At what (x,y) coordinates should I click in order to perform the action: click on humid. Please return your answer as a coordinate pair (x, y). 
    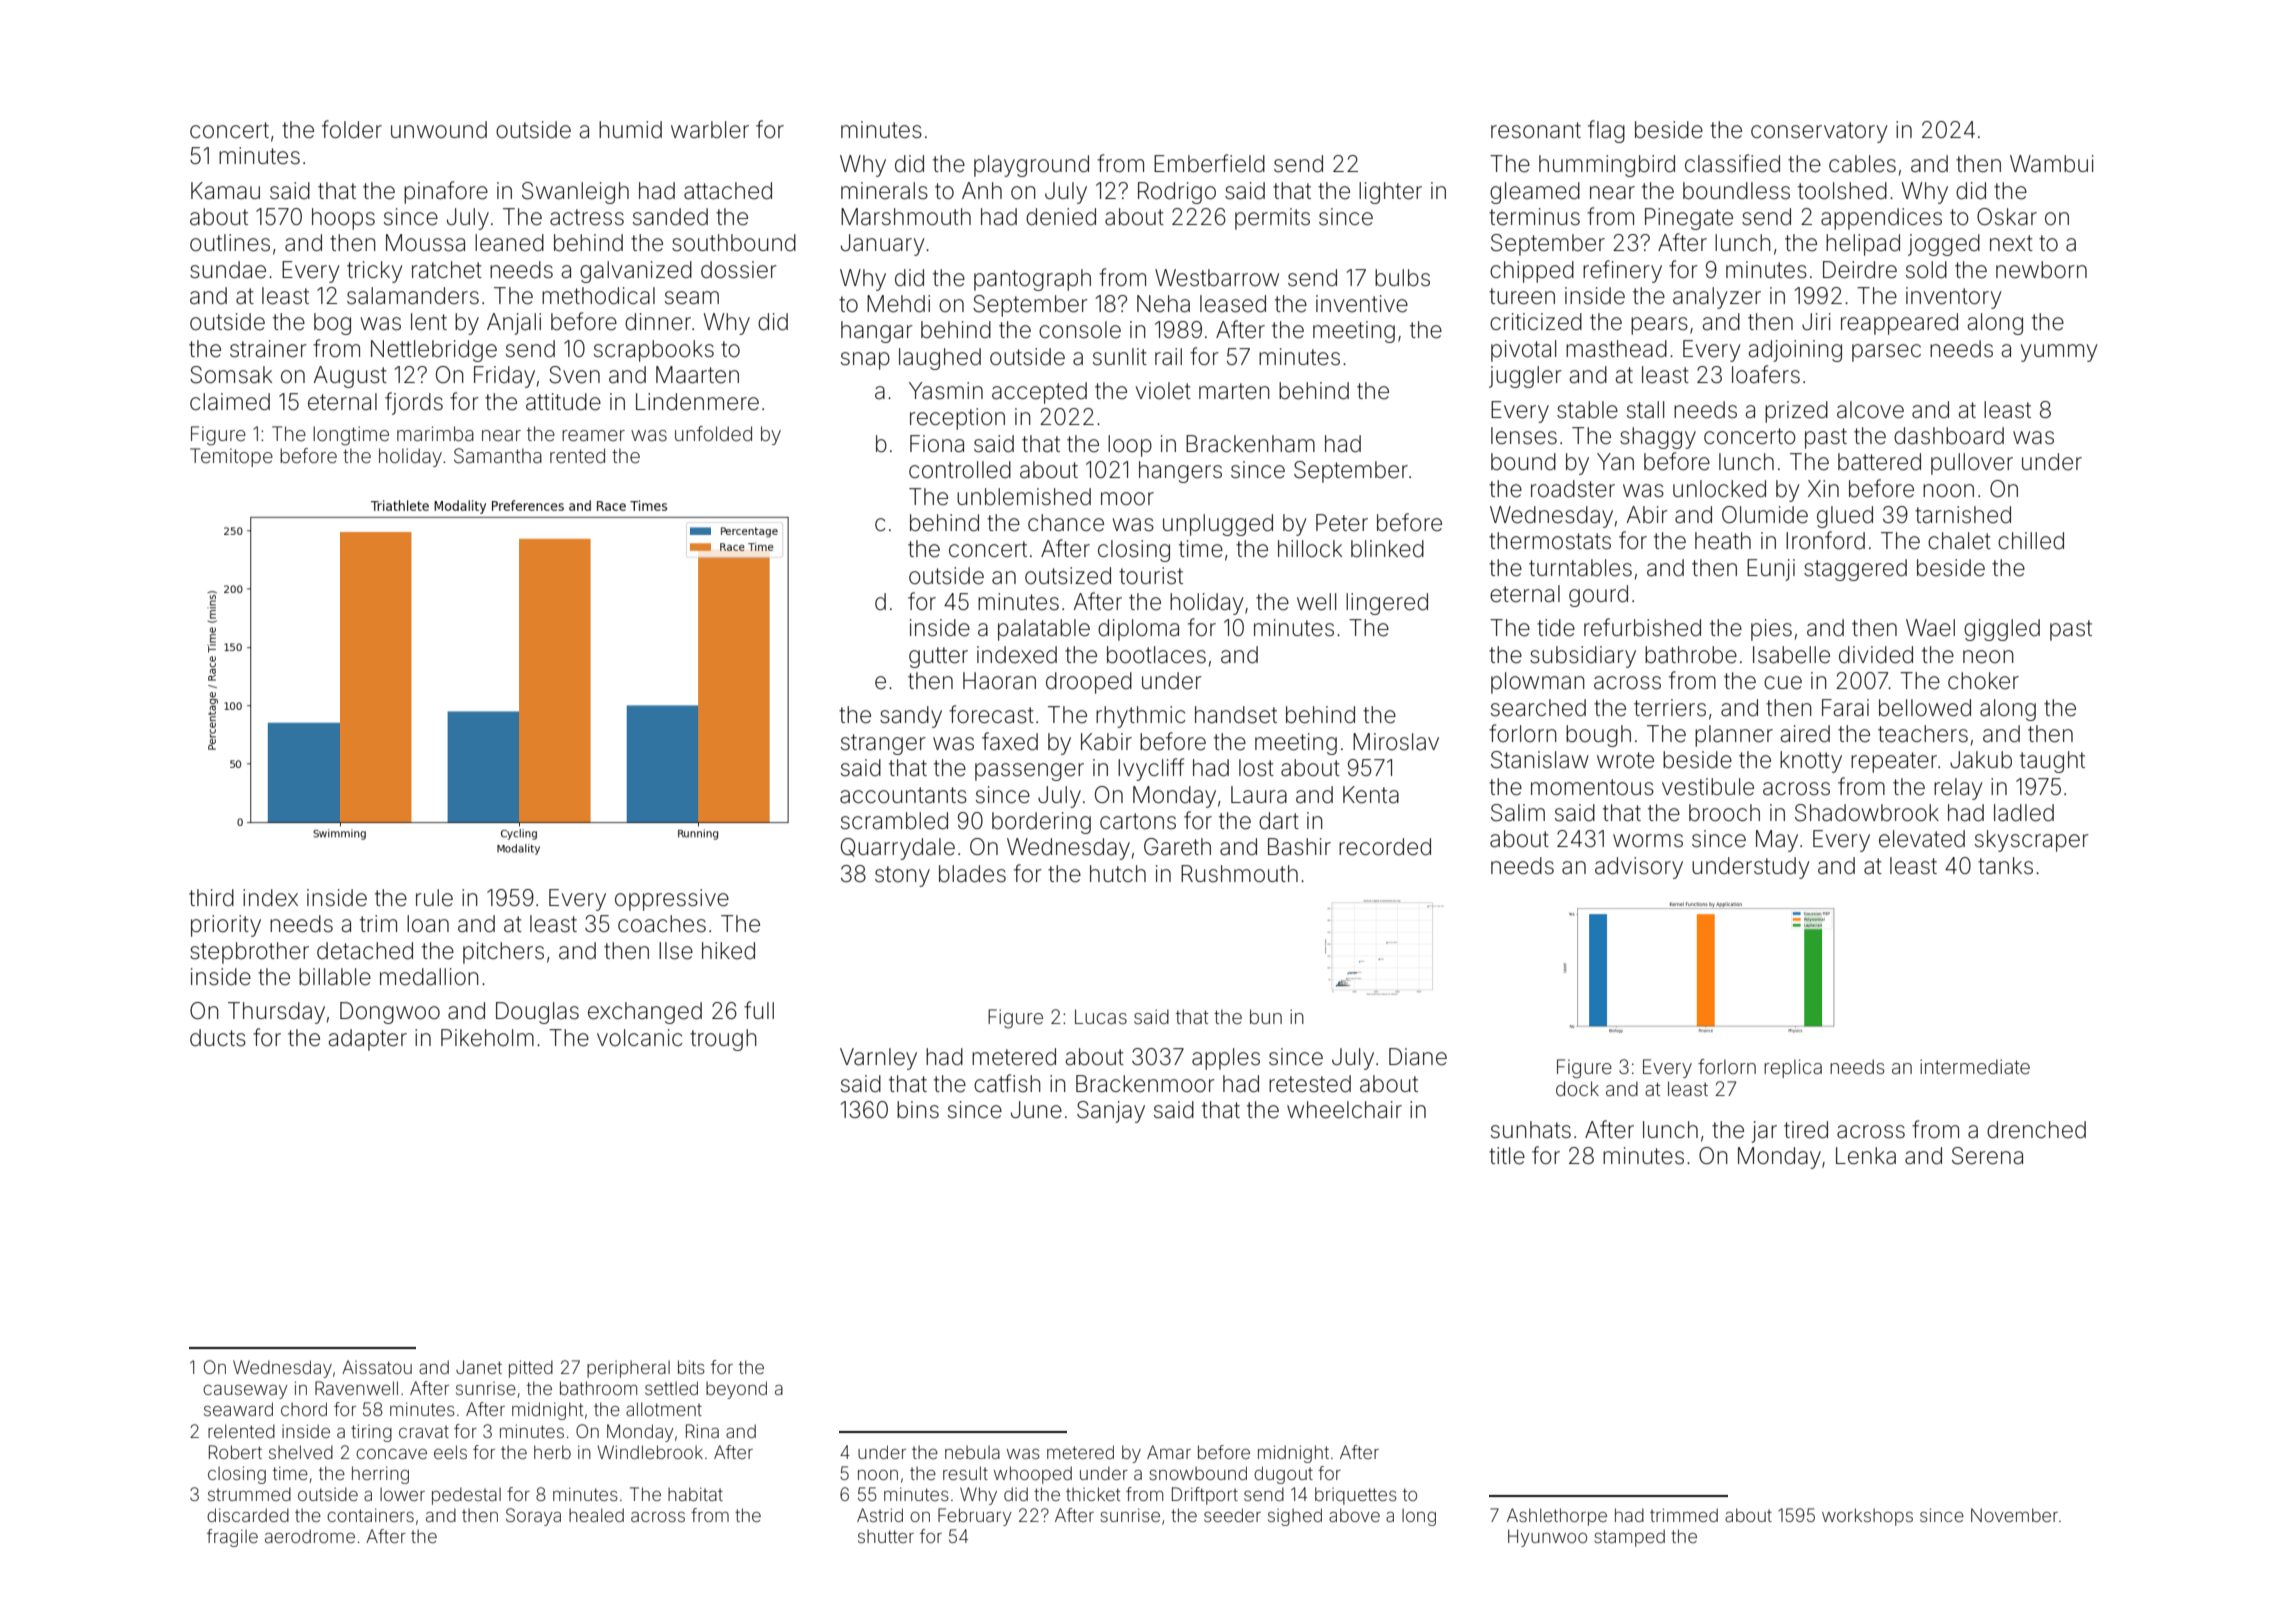
    Looking at the image, I should click on (630, 130).
